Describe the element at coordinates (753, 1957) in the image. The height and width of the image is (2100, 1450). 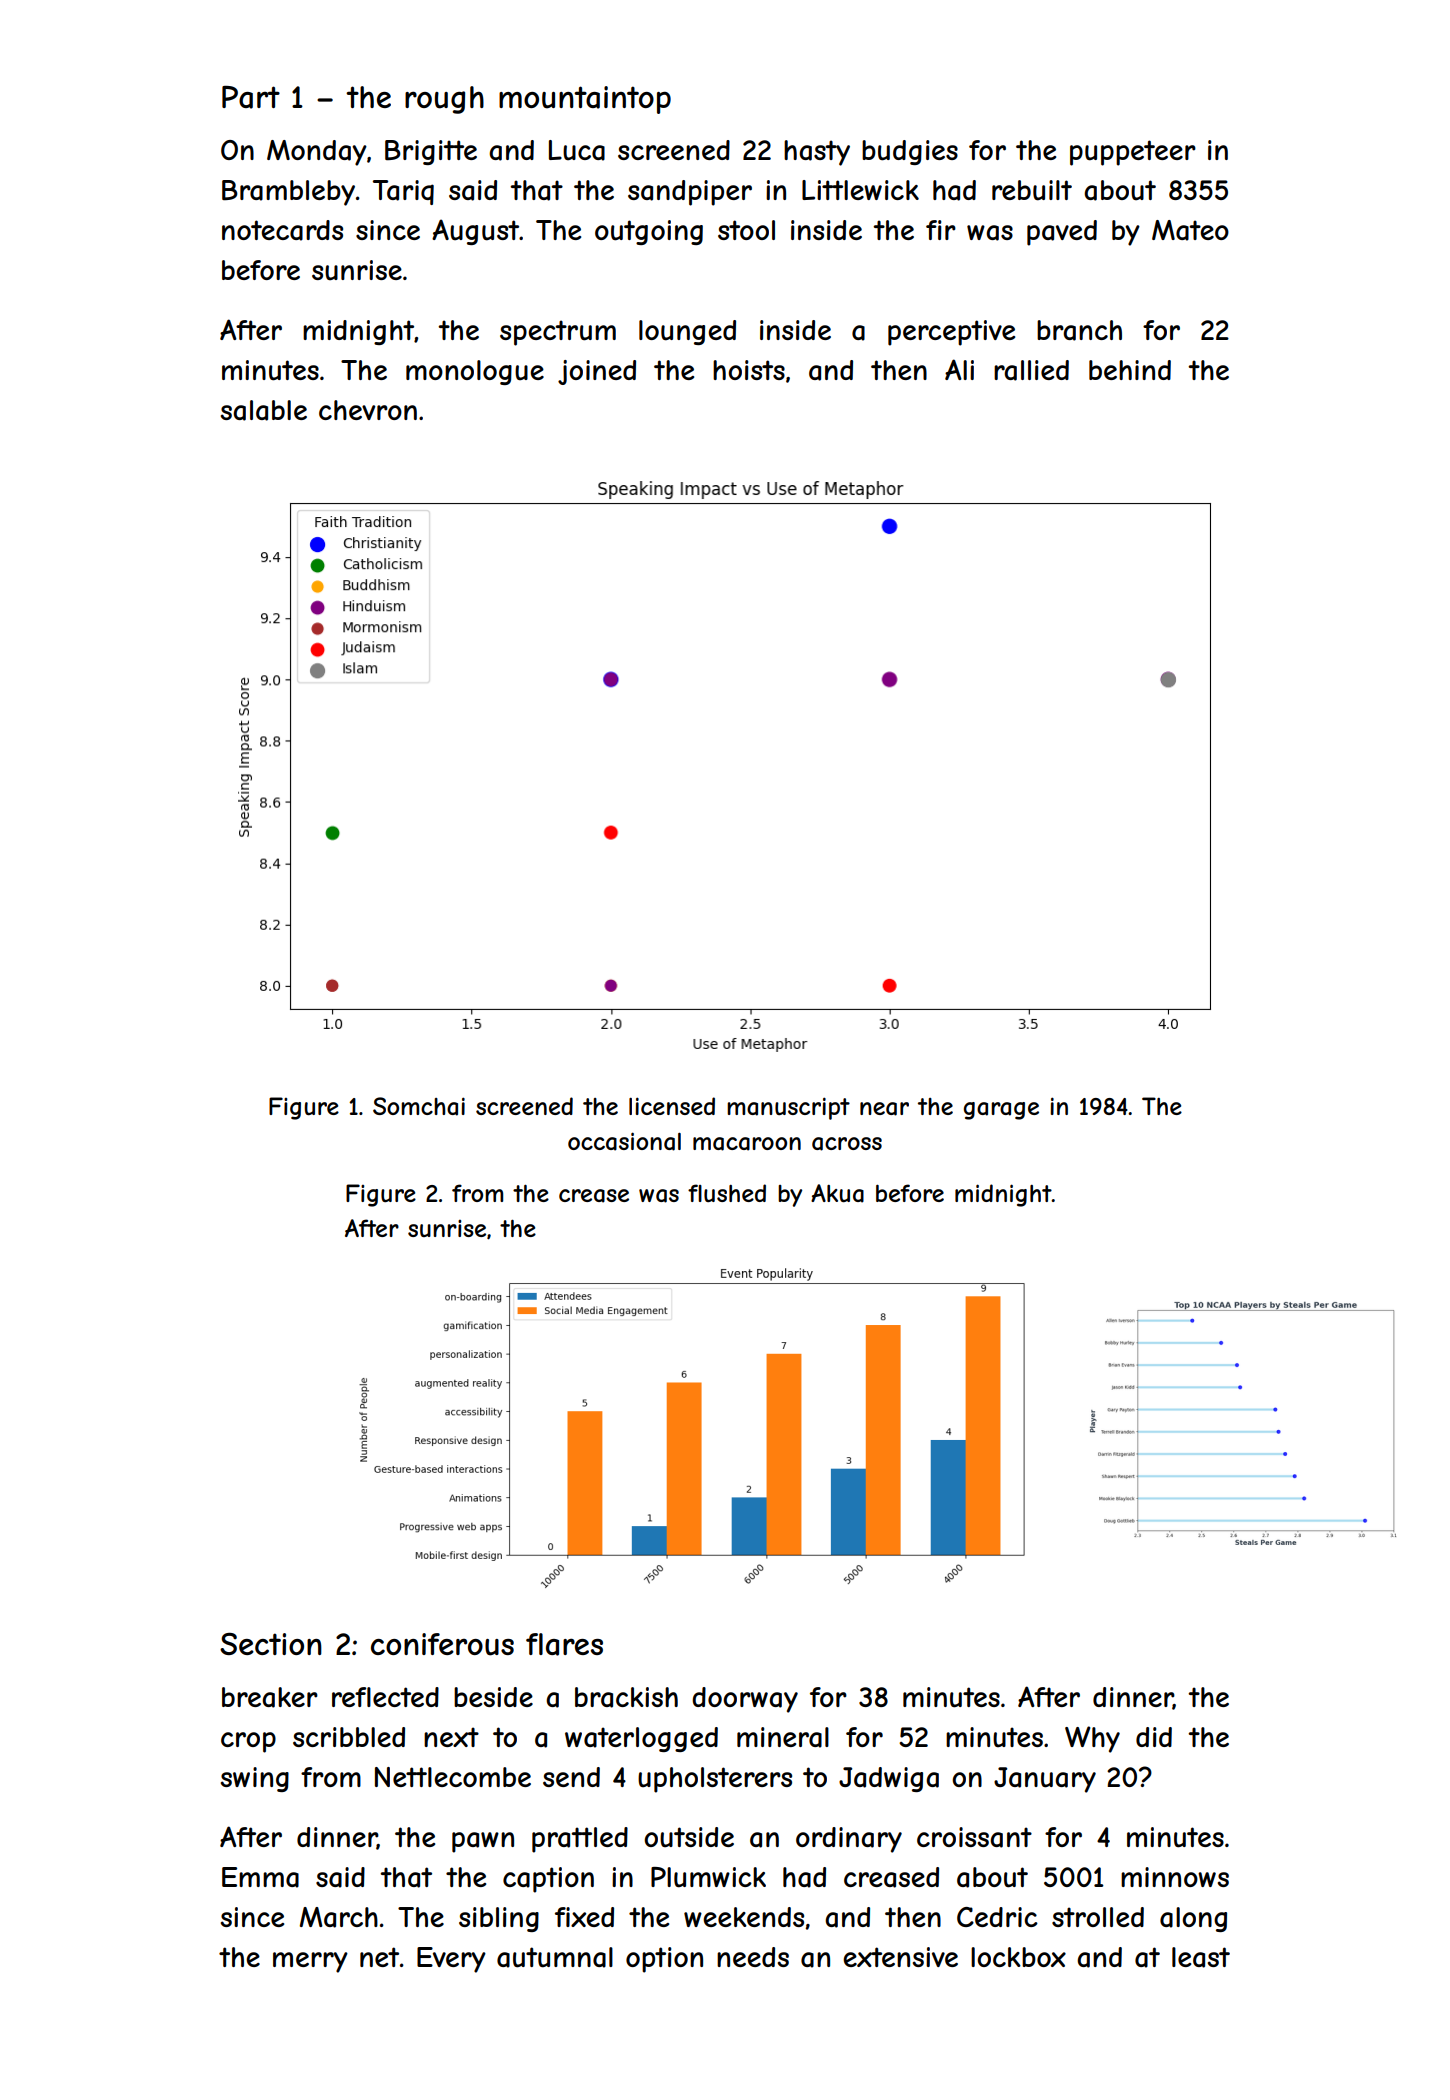
I see `needs` at that location.
